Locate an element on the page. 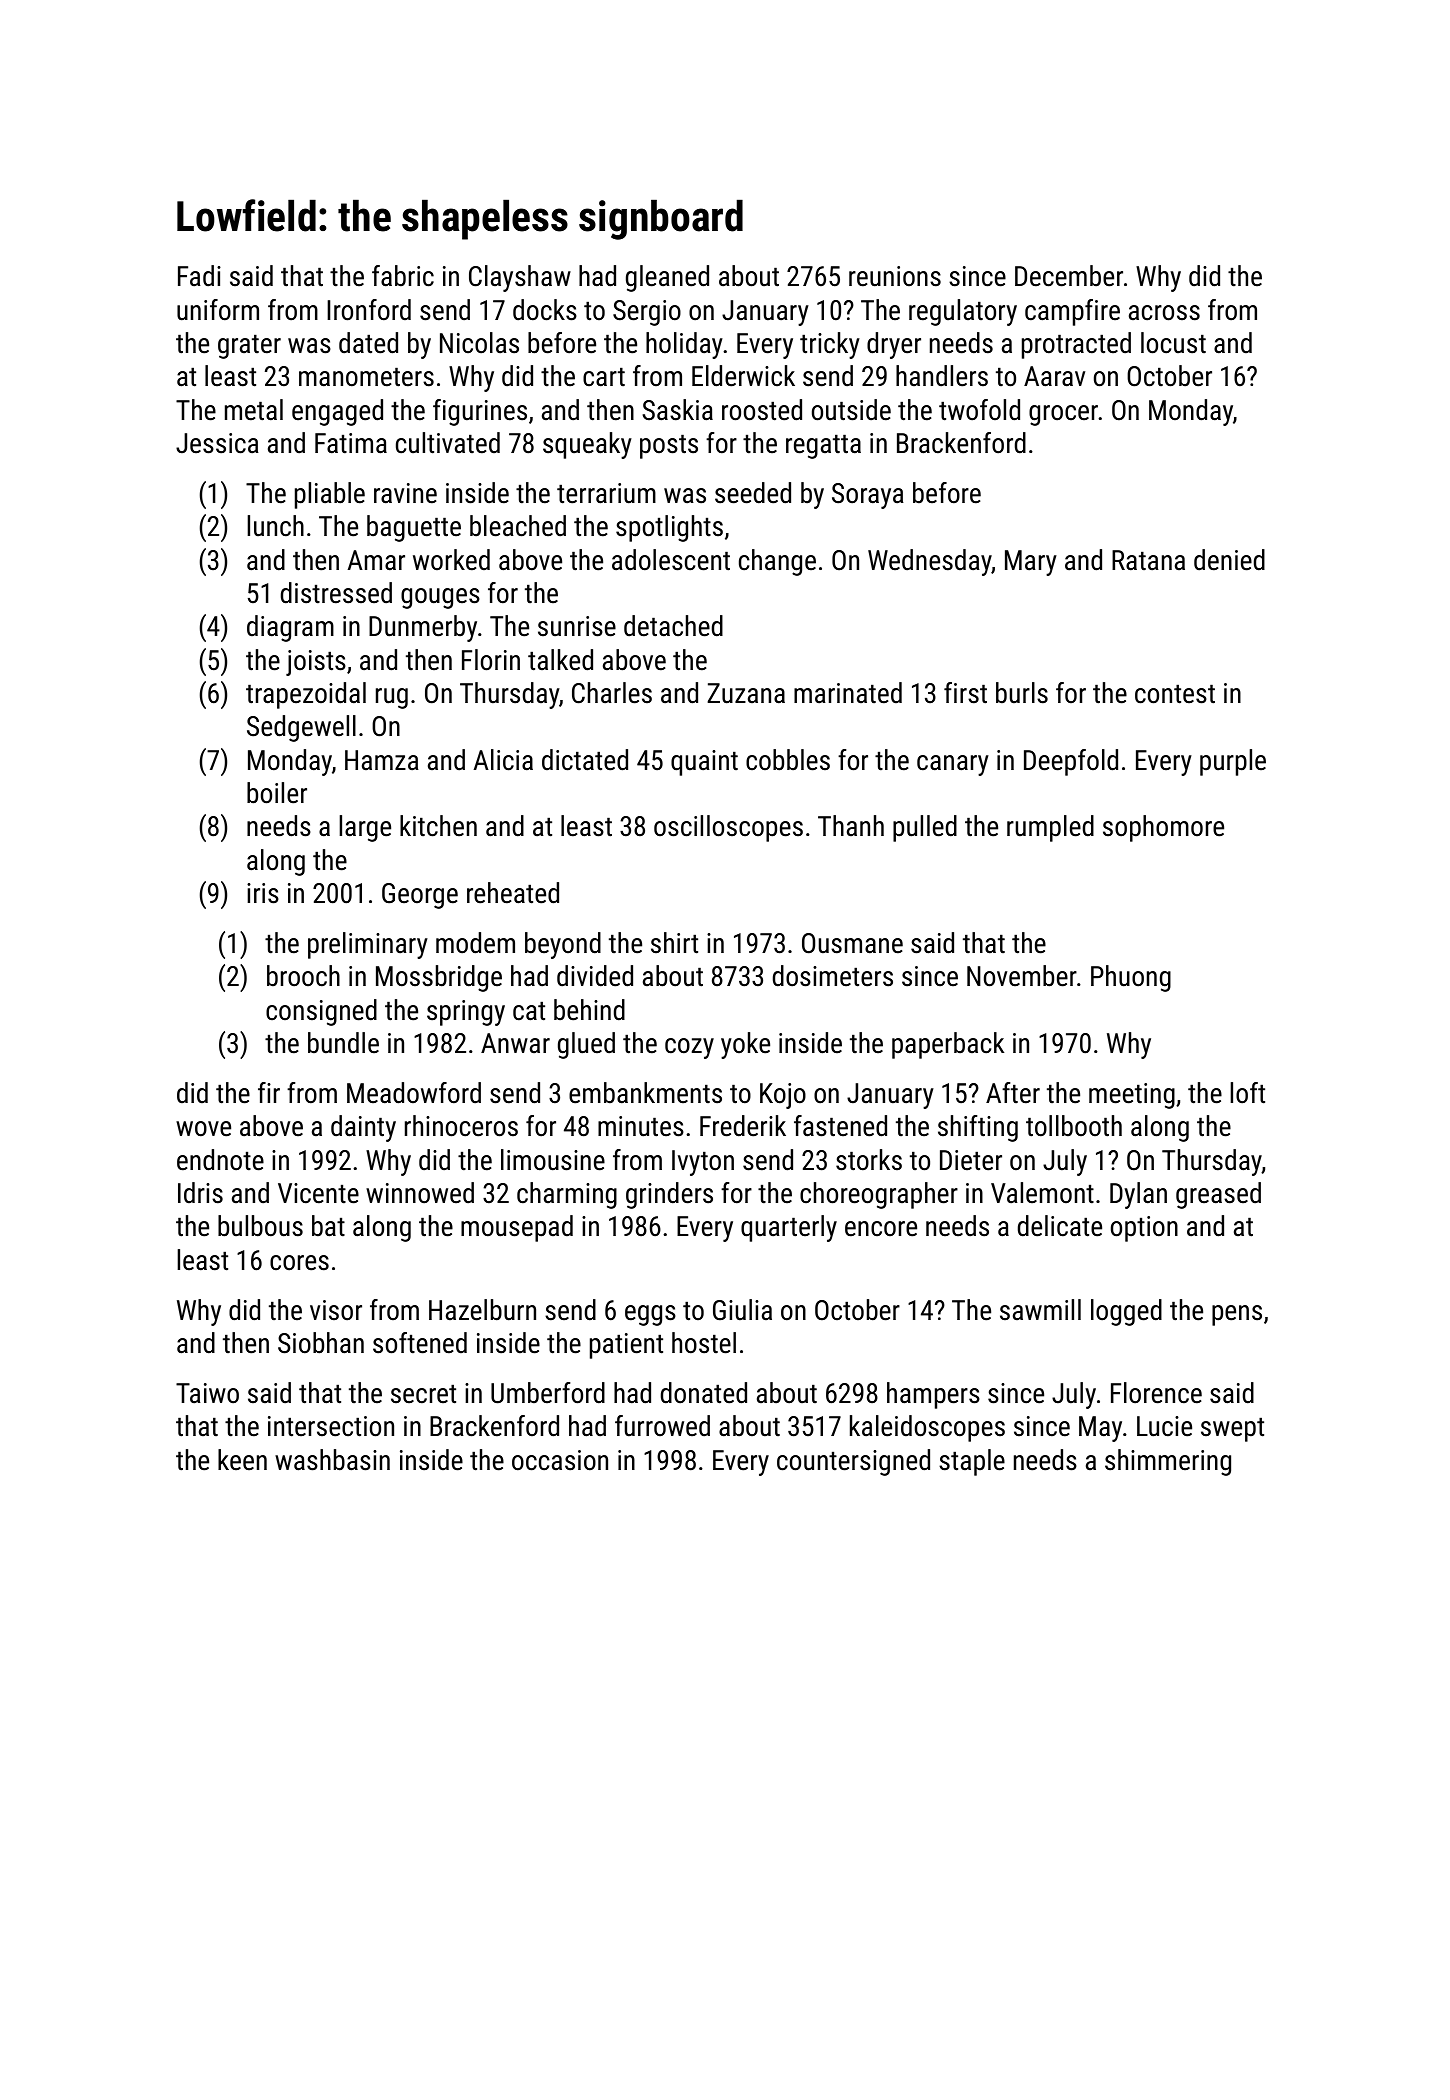 Image resolution: width=1450 pixels, height=2100 pixels. occasion is located at coordinates (560, 1460).
